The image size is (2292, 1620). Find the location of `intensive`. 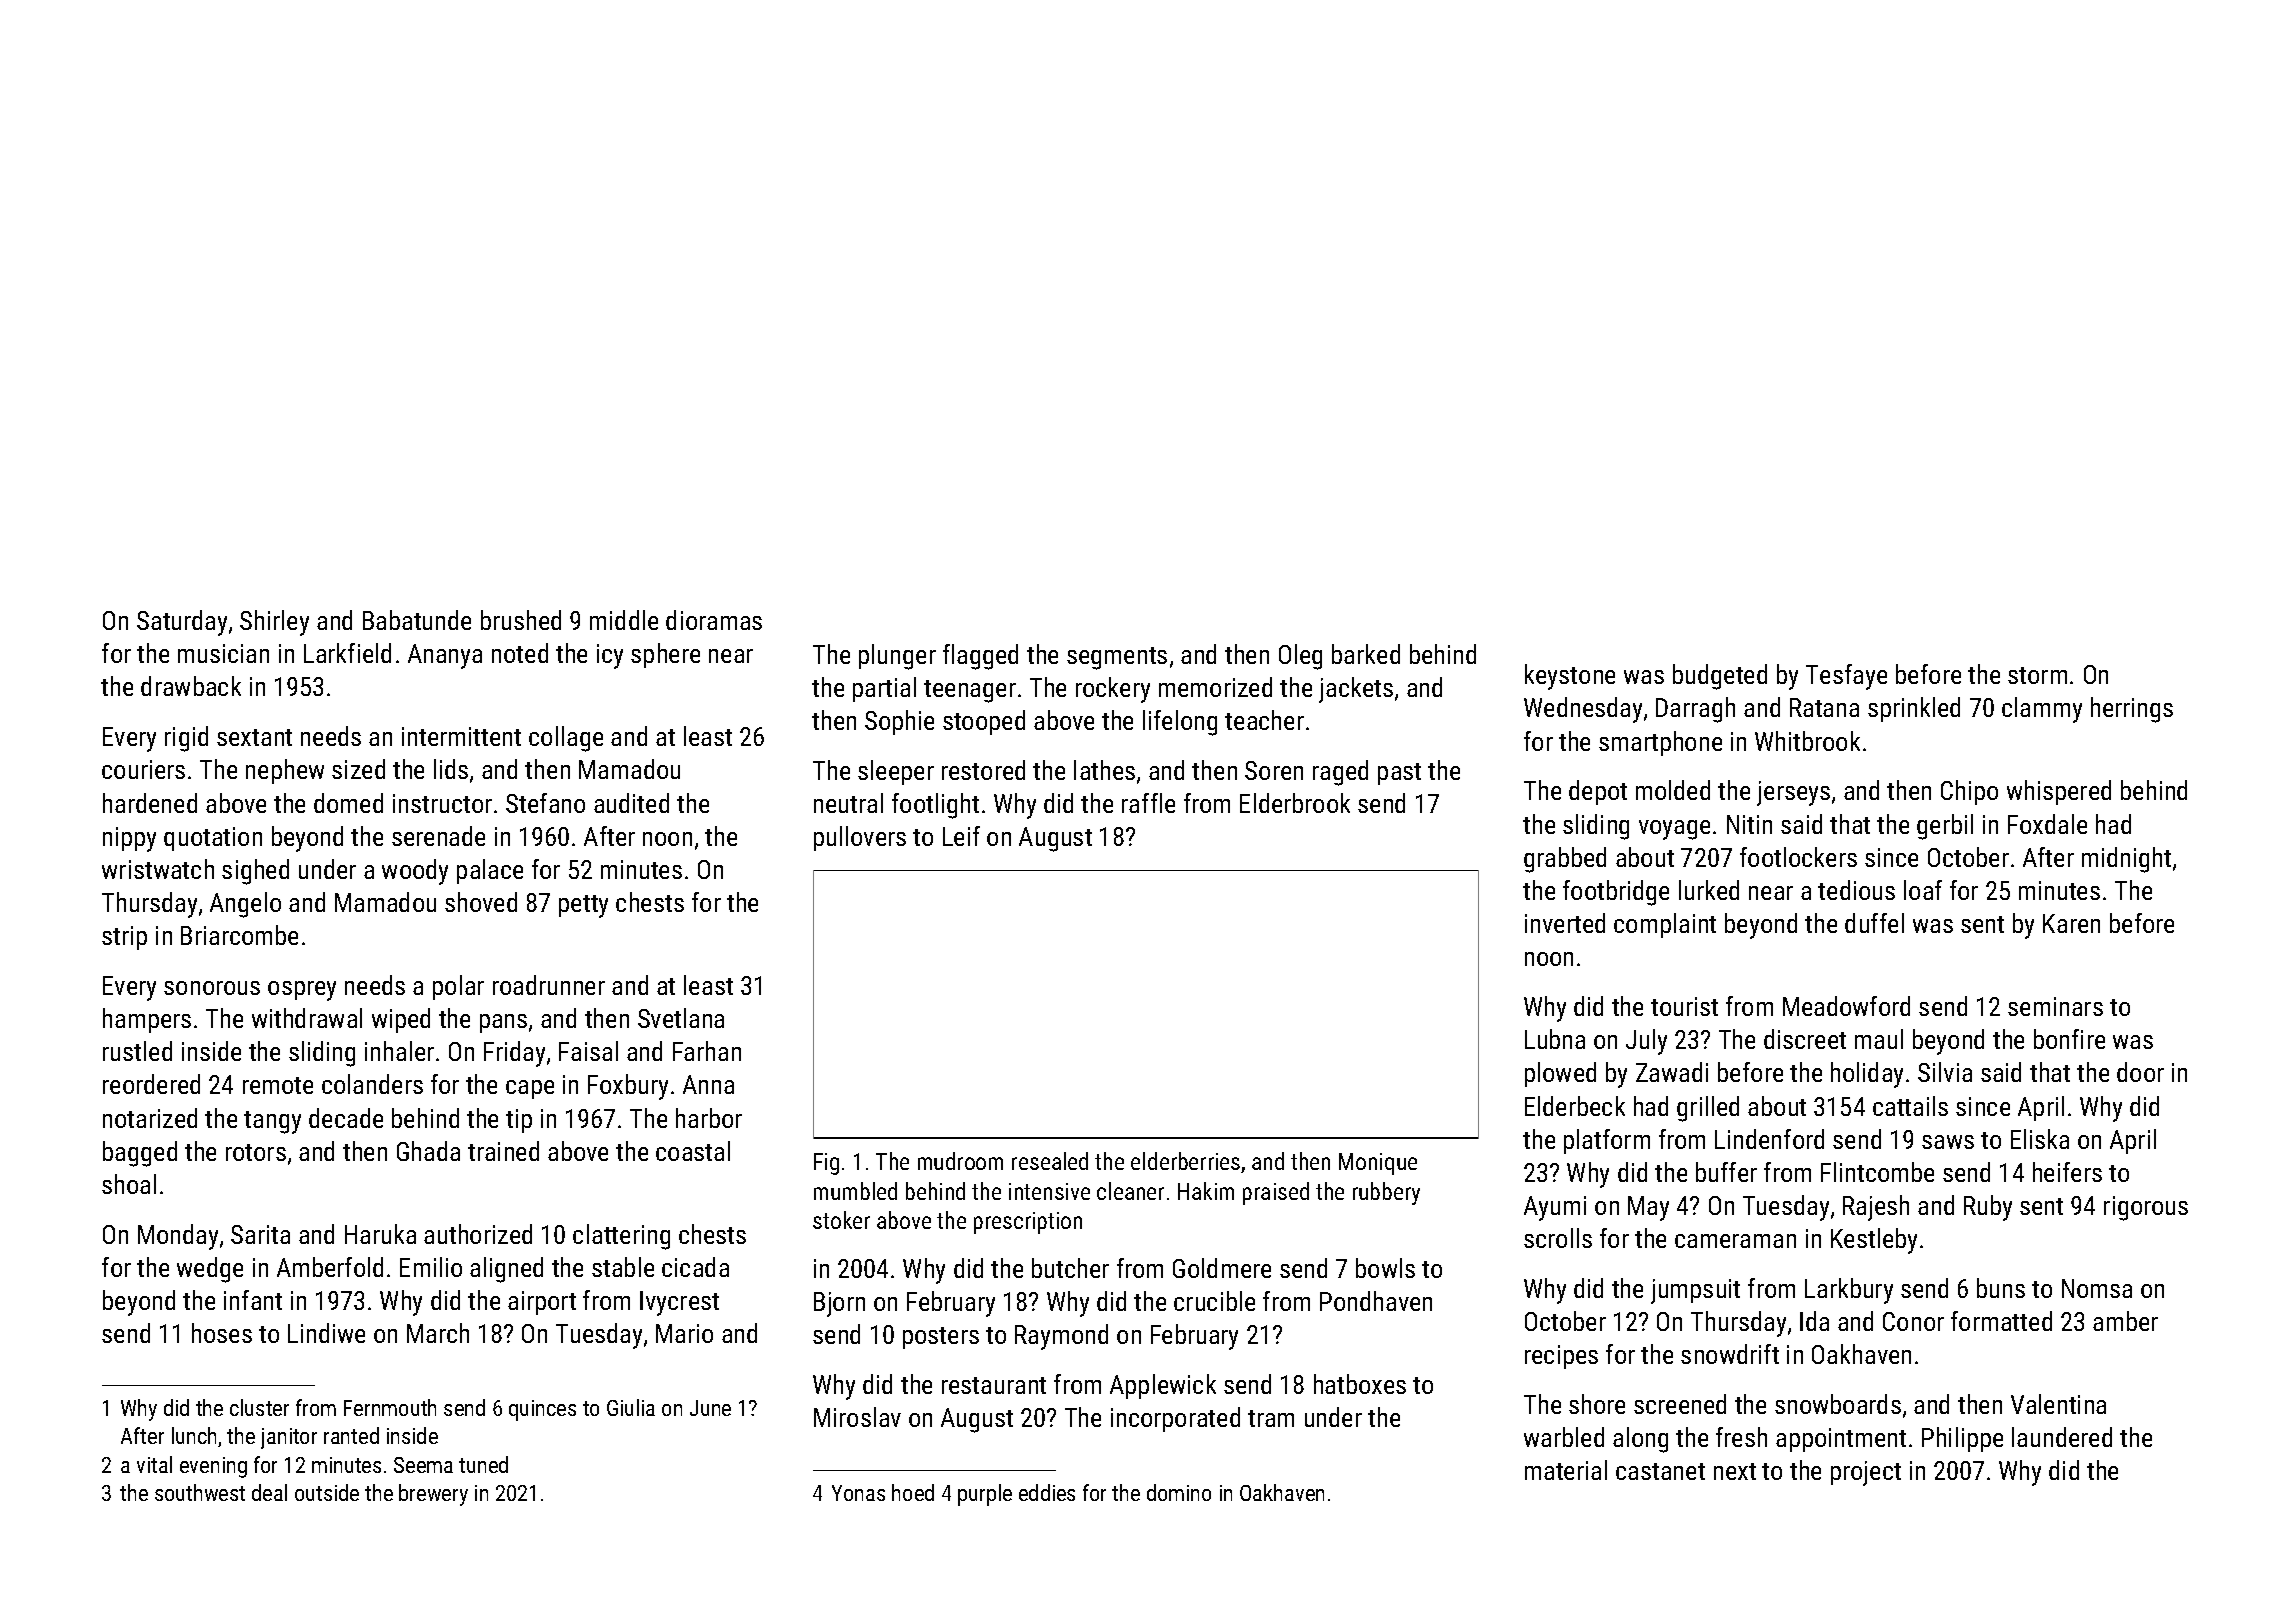

intensive is located at coordinates (1049, 1191).
